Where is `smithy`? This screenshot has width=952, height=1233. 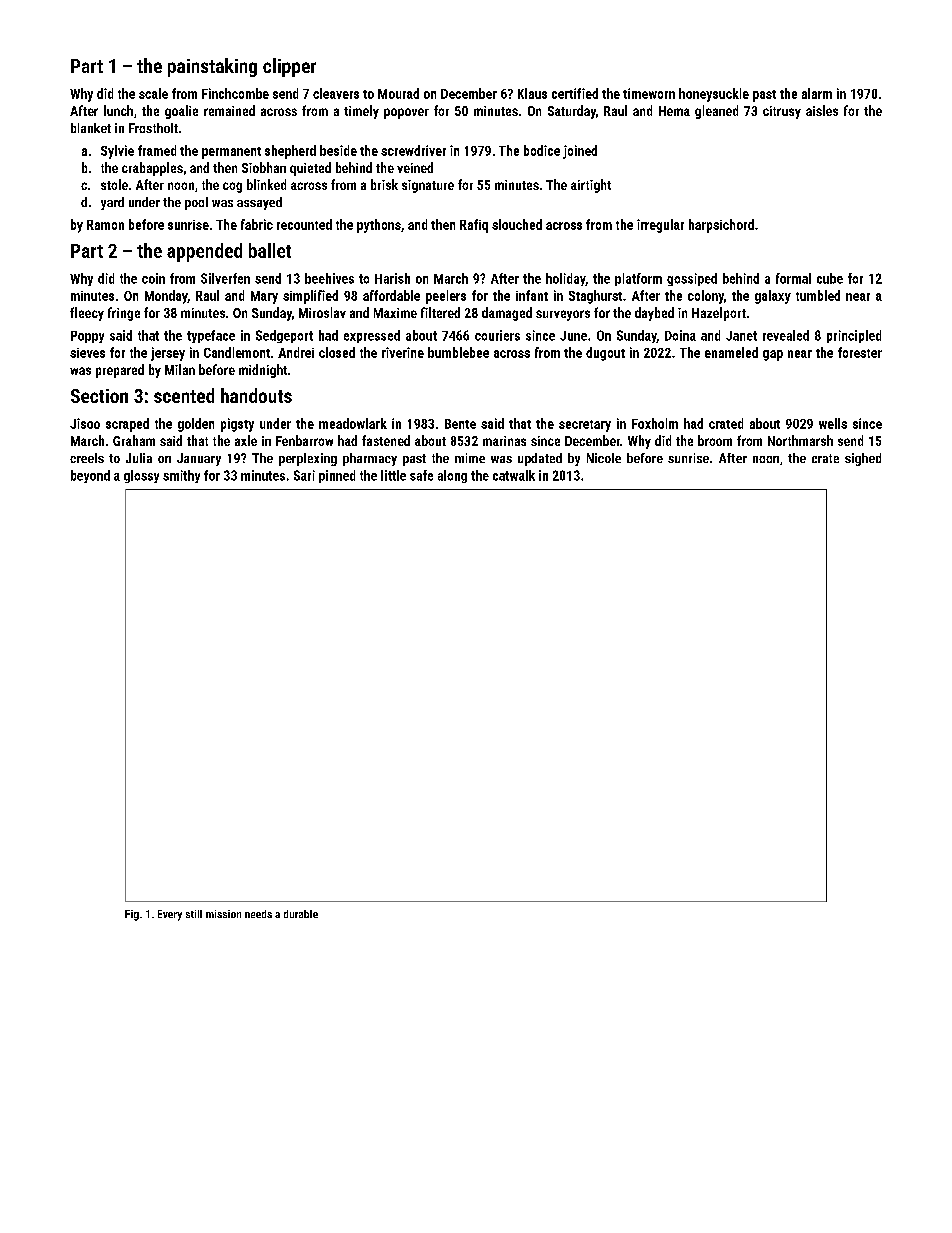
smithy is located at coordinates (181, 476).
